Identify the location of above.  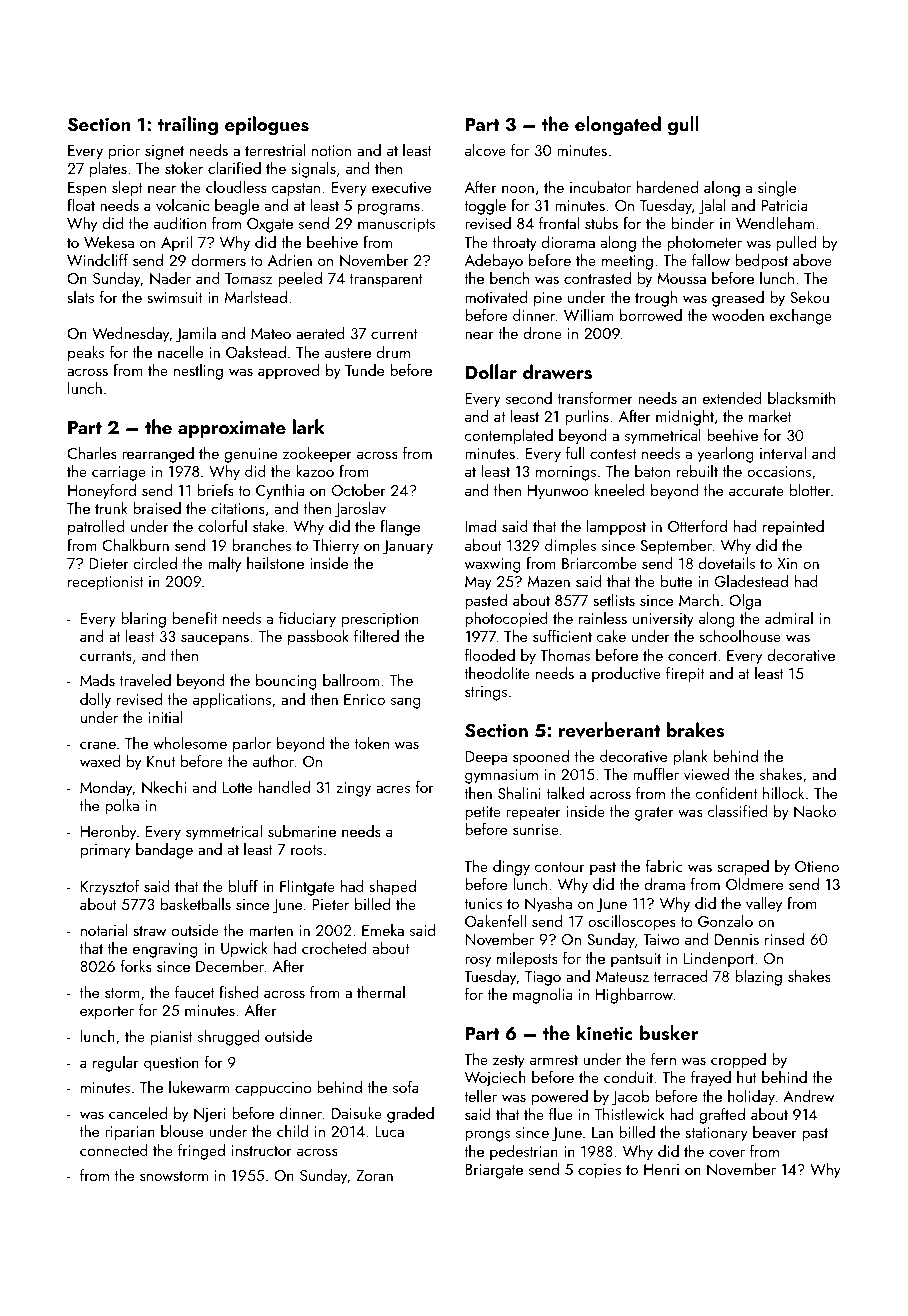
(812, 260).
